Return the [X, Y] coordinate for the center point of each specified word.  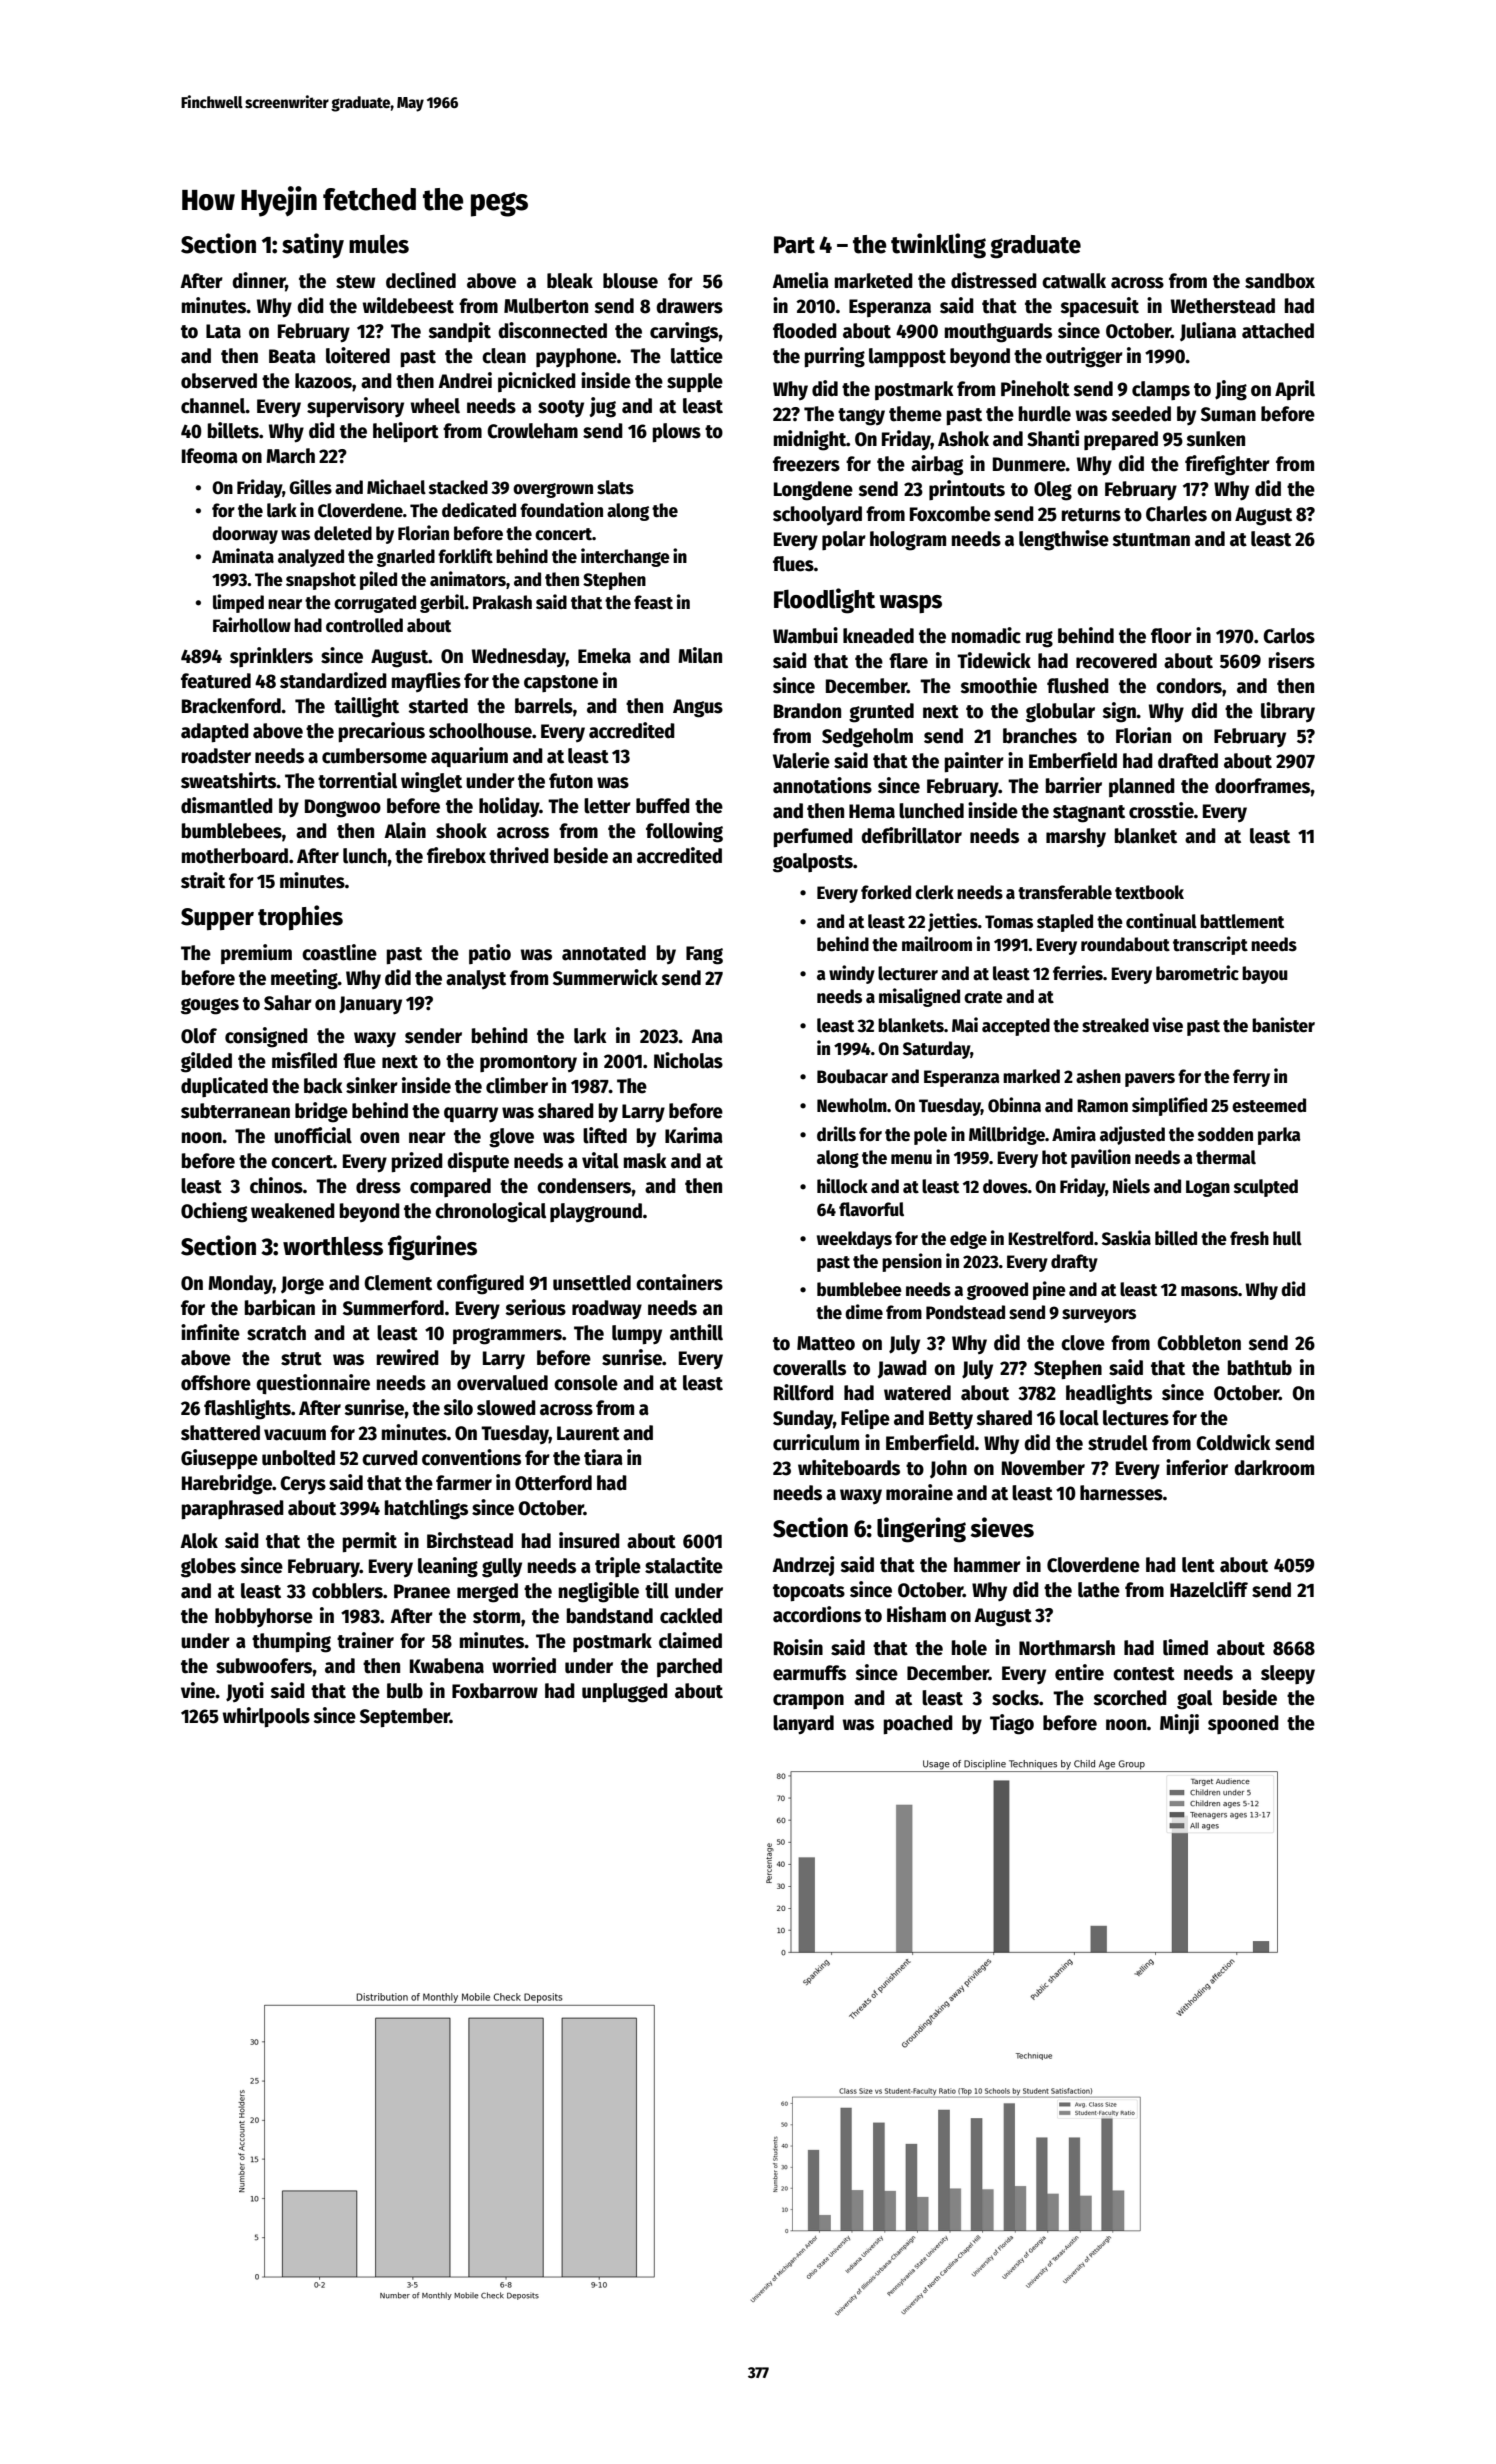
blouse [630, 281]
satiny [313, 245]
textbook [1149, 892]
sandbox [1280, 281]
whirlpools [266, 1717]
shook [461, 831]
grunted [881, 713]
